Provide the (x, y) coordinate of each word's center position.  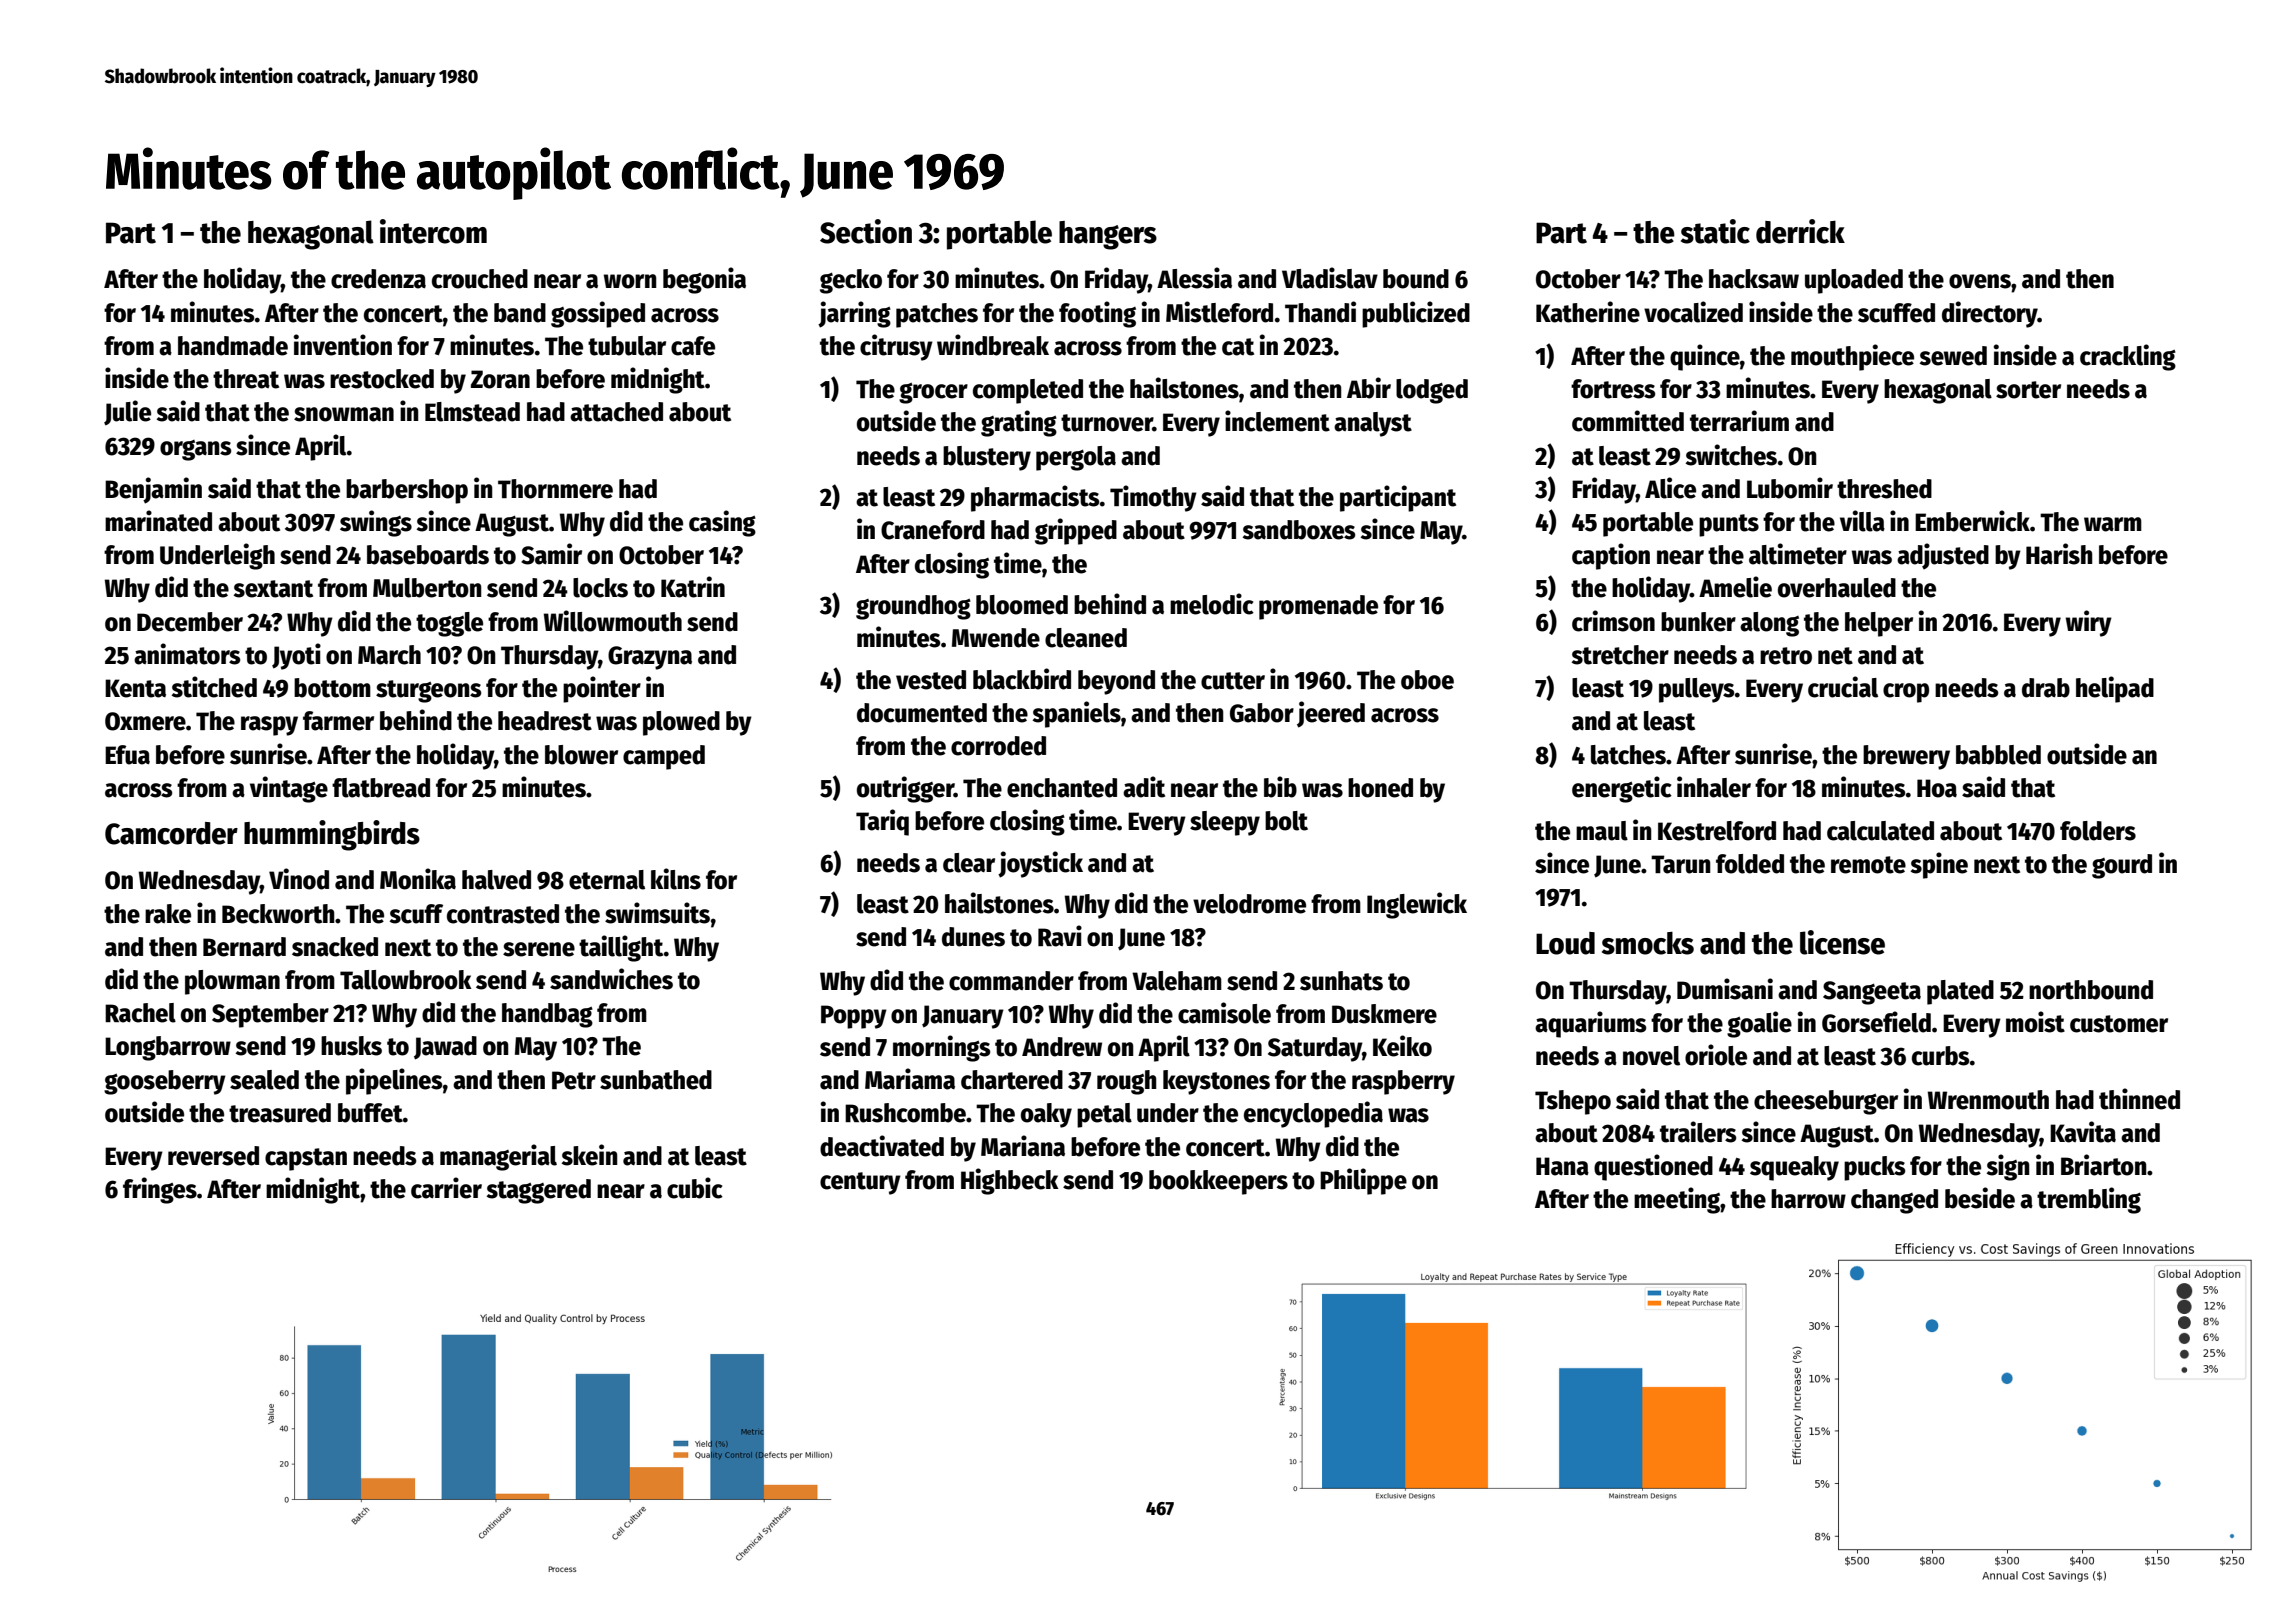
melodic (1212, 604)
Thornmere (555, 489)
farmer (338, 721)
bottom (332, 688)
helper (1879, 624)
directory (1990, 314)
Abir (1369, 388)
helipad (2115, 689)
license (1842, 942)
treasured (280, 1113)
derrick (1800, 231)
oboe (1427, 680)
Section (866, 231)
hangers (1108, 235)
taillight (621, 948)
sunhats (1341, 981)
